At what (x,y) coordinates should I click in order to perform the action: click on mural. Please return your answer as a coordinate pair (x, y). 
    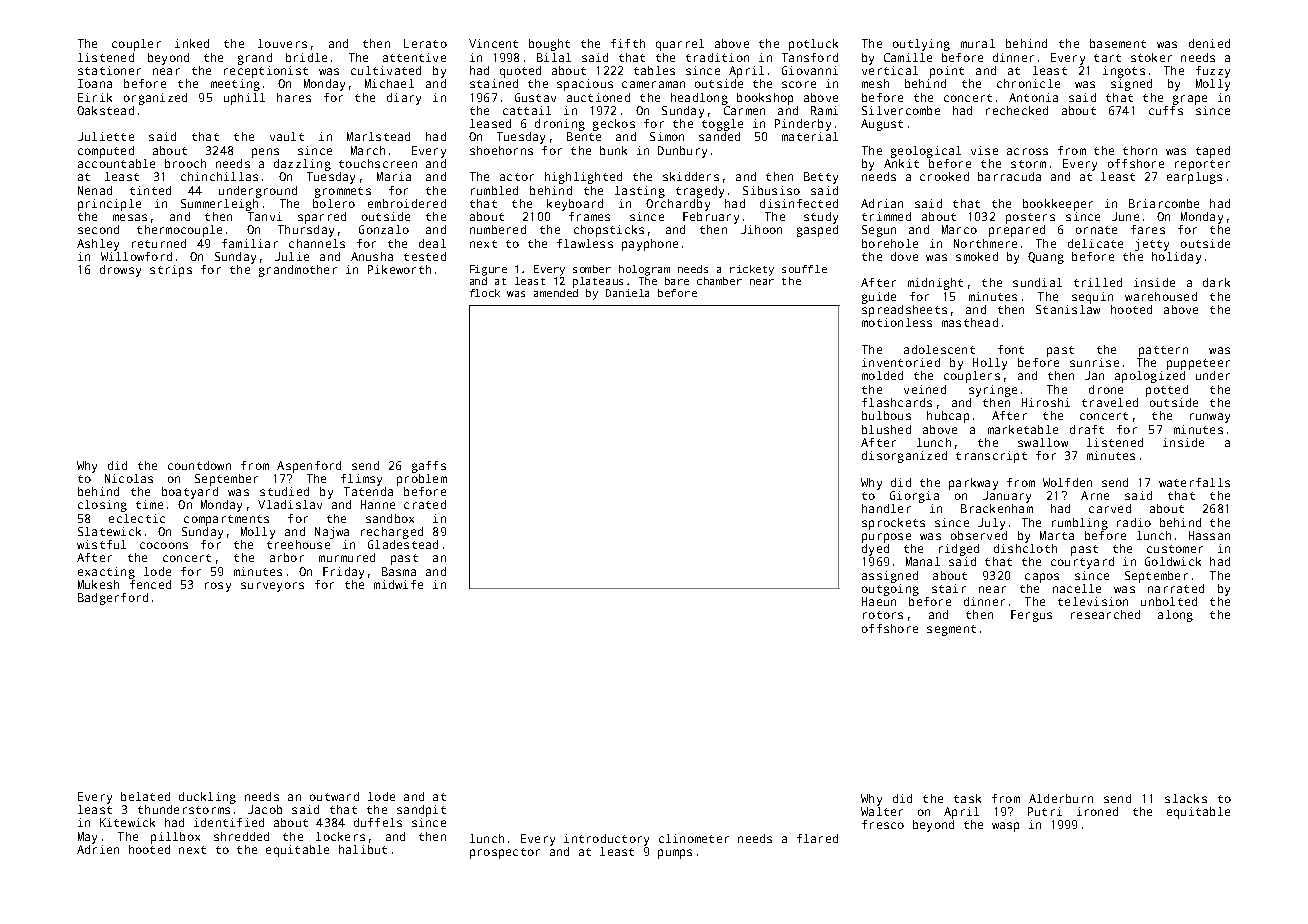
    Looking at the image, I should click on (978, 43).
